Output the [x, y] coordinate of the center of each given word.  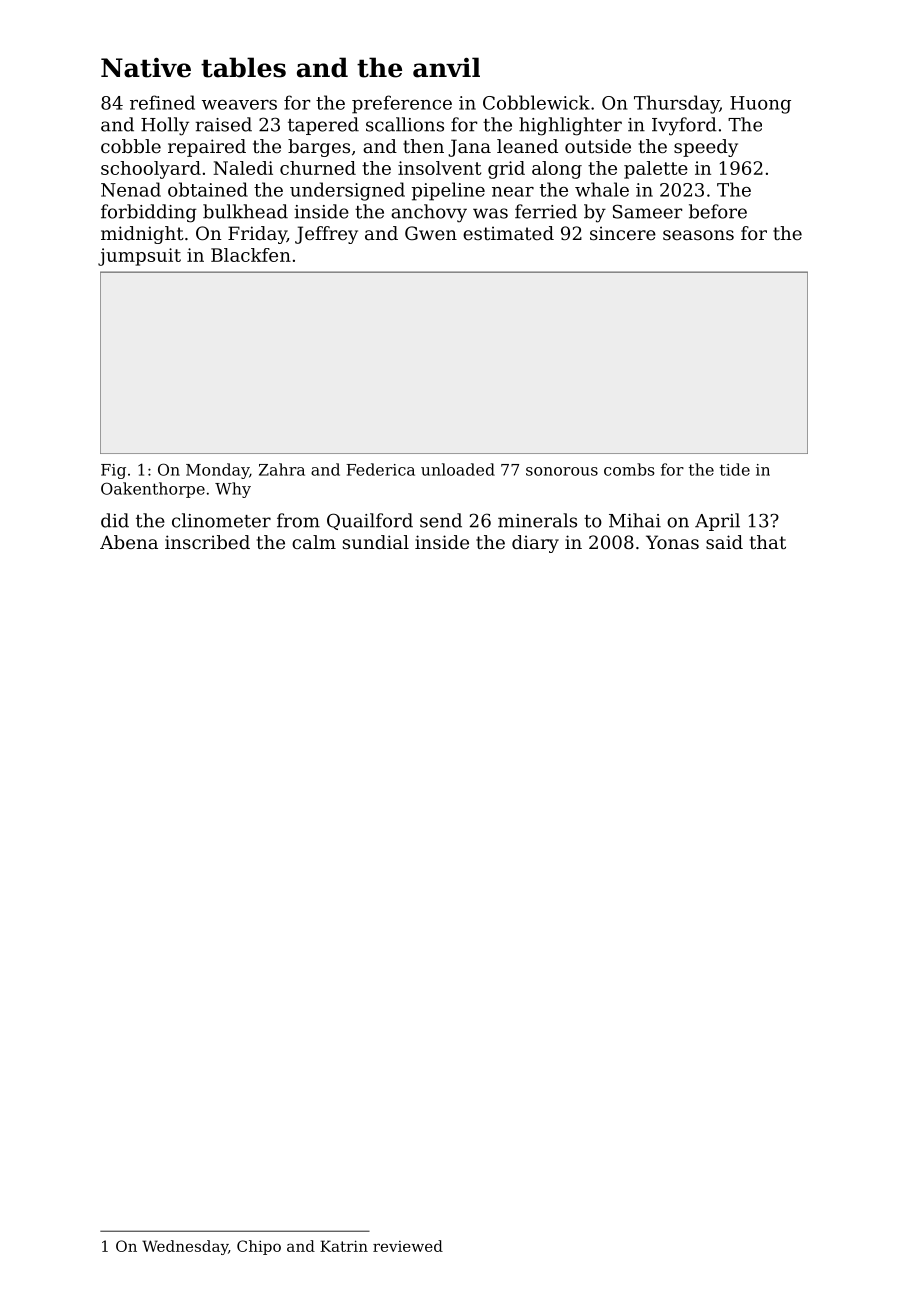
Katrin [344, 1246]
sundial [376, 542]
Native [146, 68]
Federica [380, 469]
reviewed [408, 1246]
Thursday [676, 104]
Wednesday [185, 1247]
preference [402, 104]
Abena [129, 542]
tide [735, 469]
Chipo [259, 1247]
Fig [113, 471]
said [724, 542]
